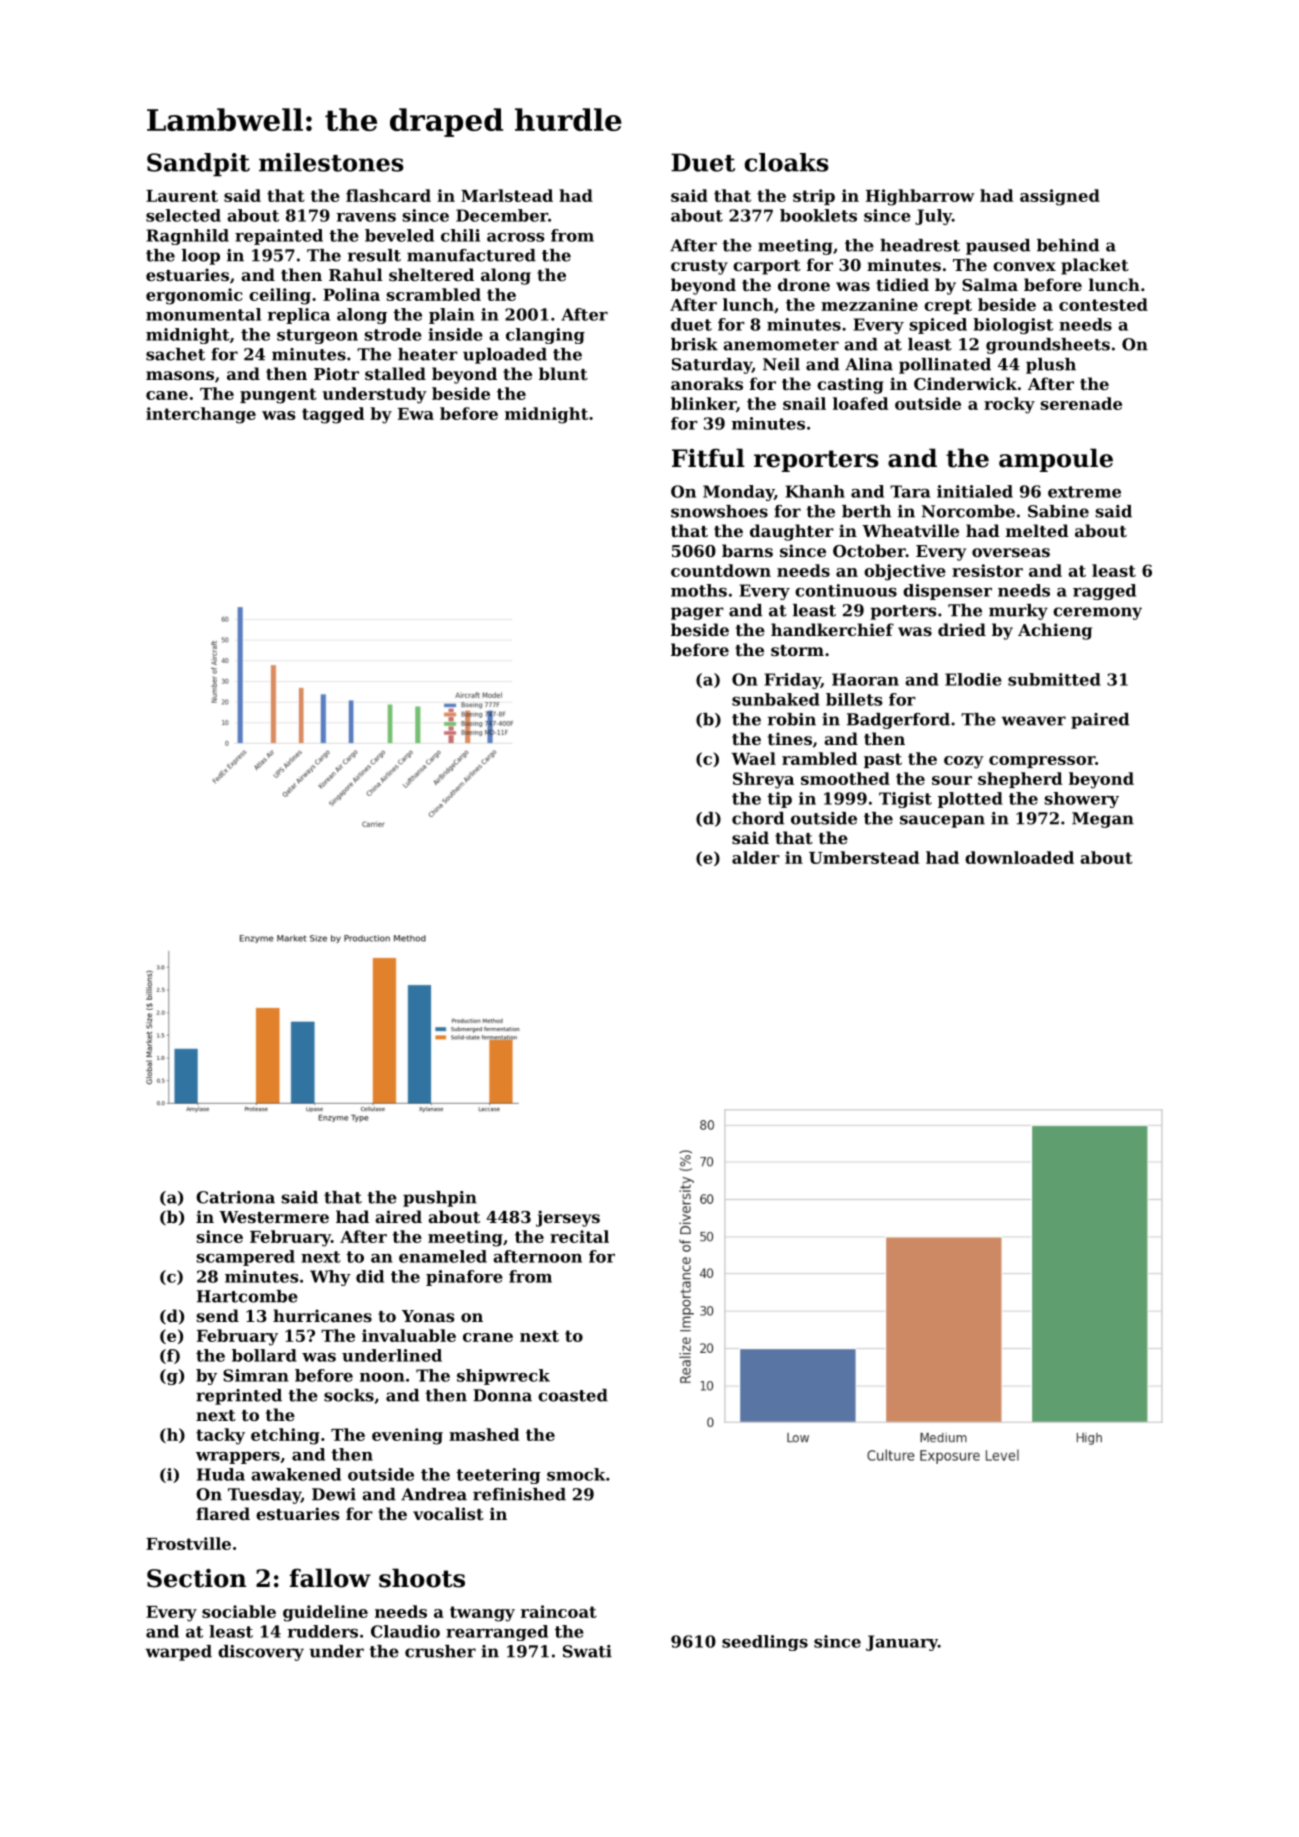  Describe the element at coordinates (579, 1236) in the screenshot. I see `recital` at that location.
